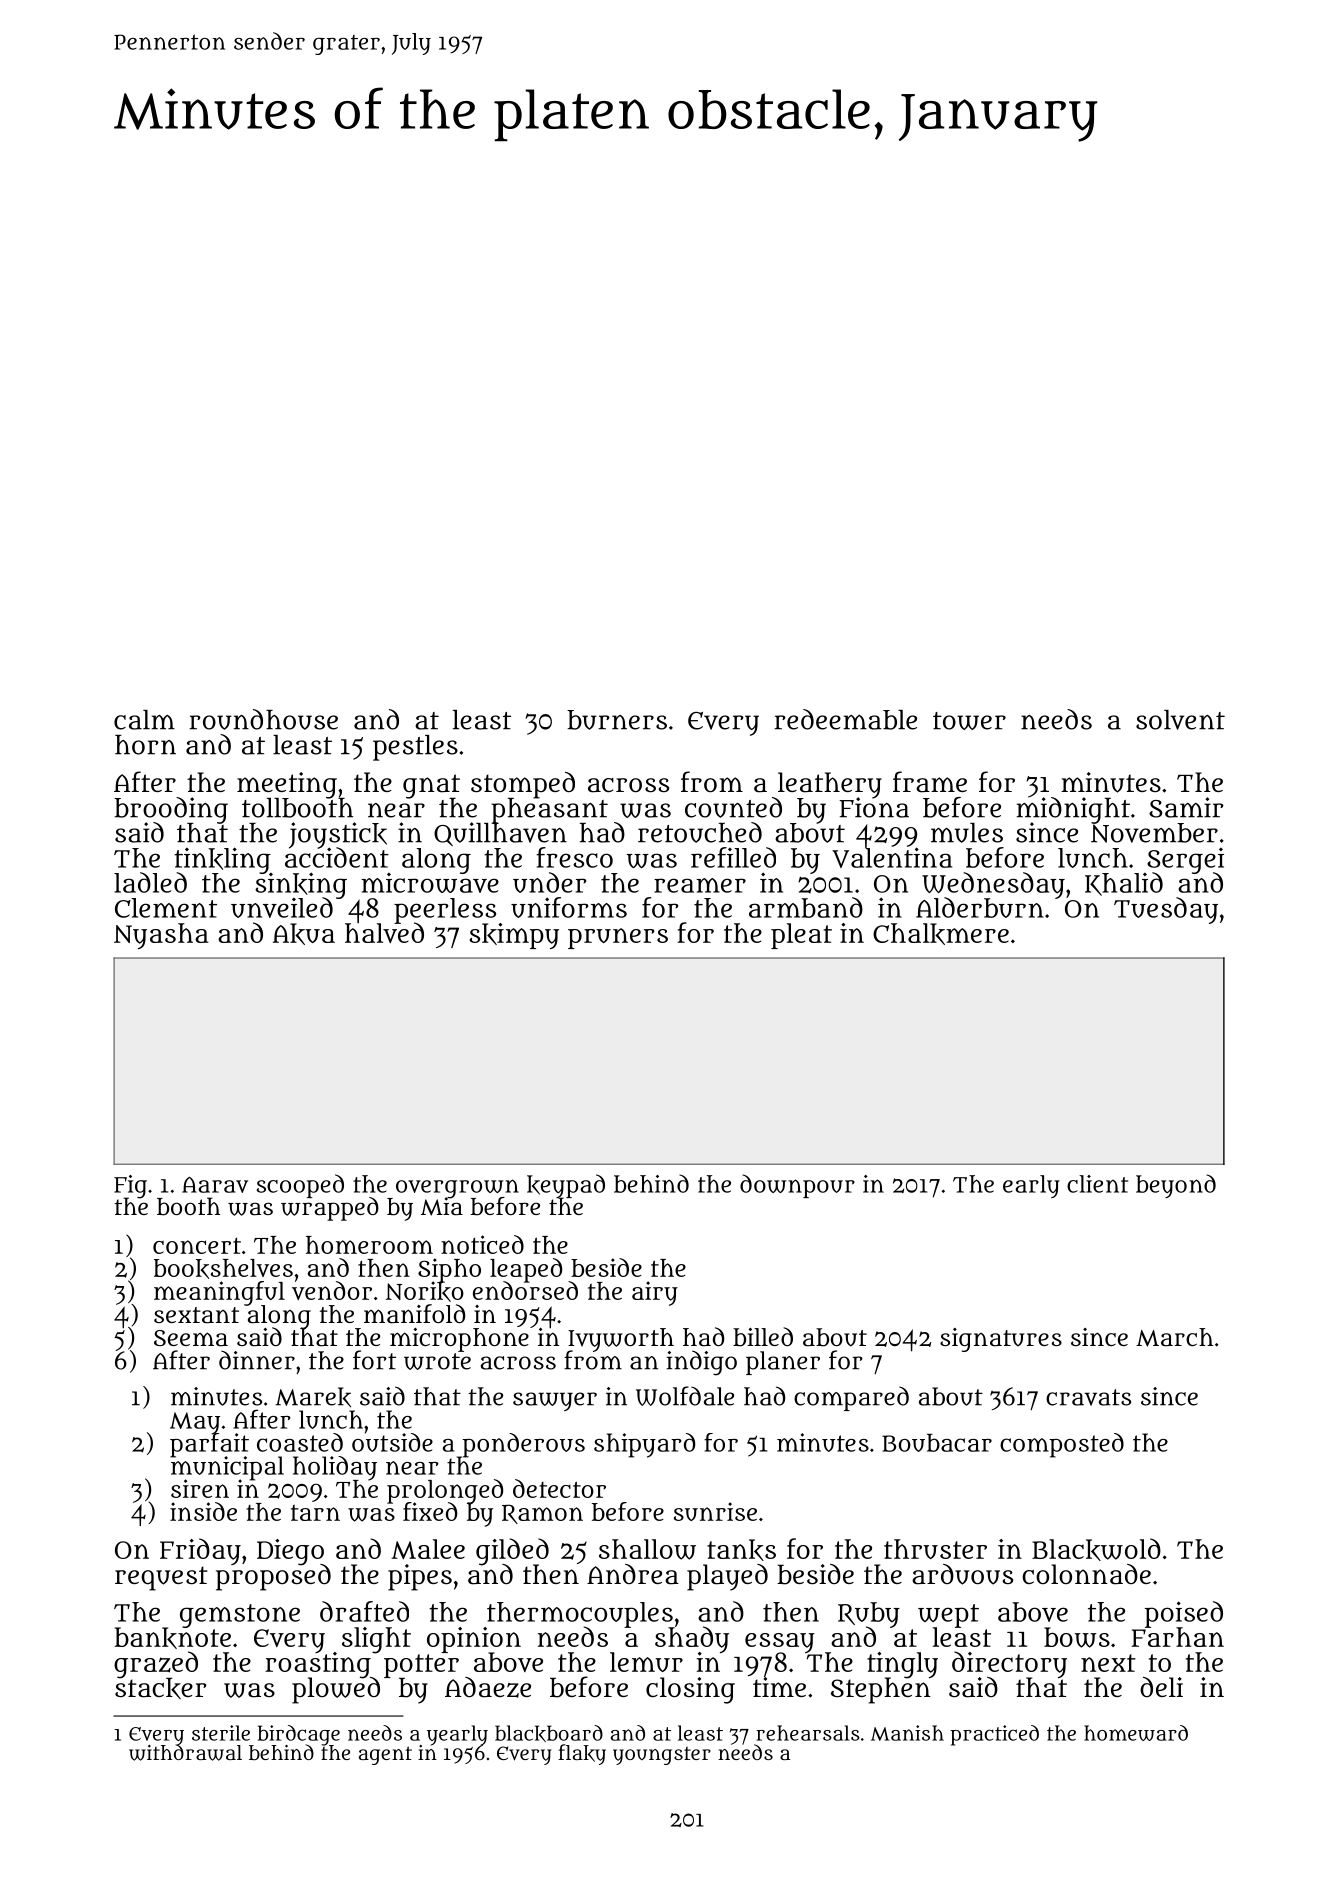 Image resolution: width=1338 pixels, height=1893 pixels. What do you see at coordinates (385, 1755) in the screenshot?
I see `agent` at bounding box center [385, 1755].
